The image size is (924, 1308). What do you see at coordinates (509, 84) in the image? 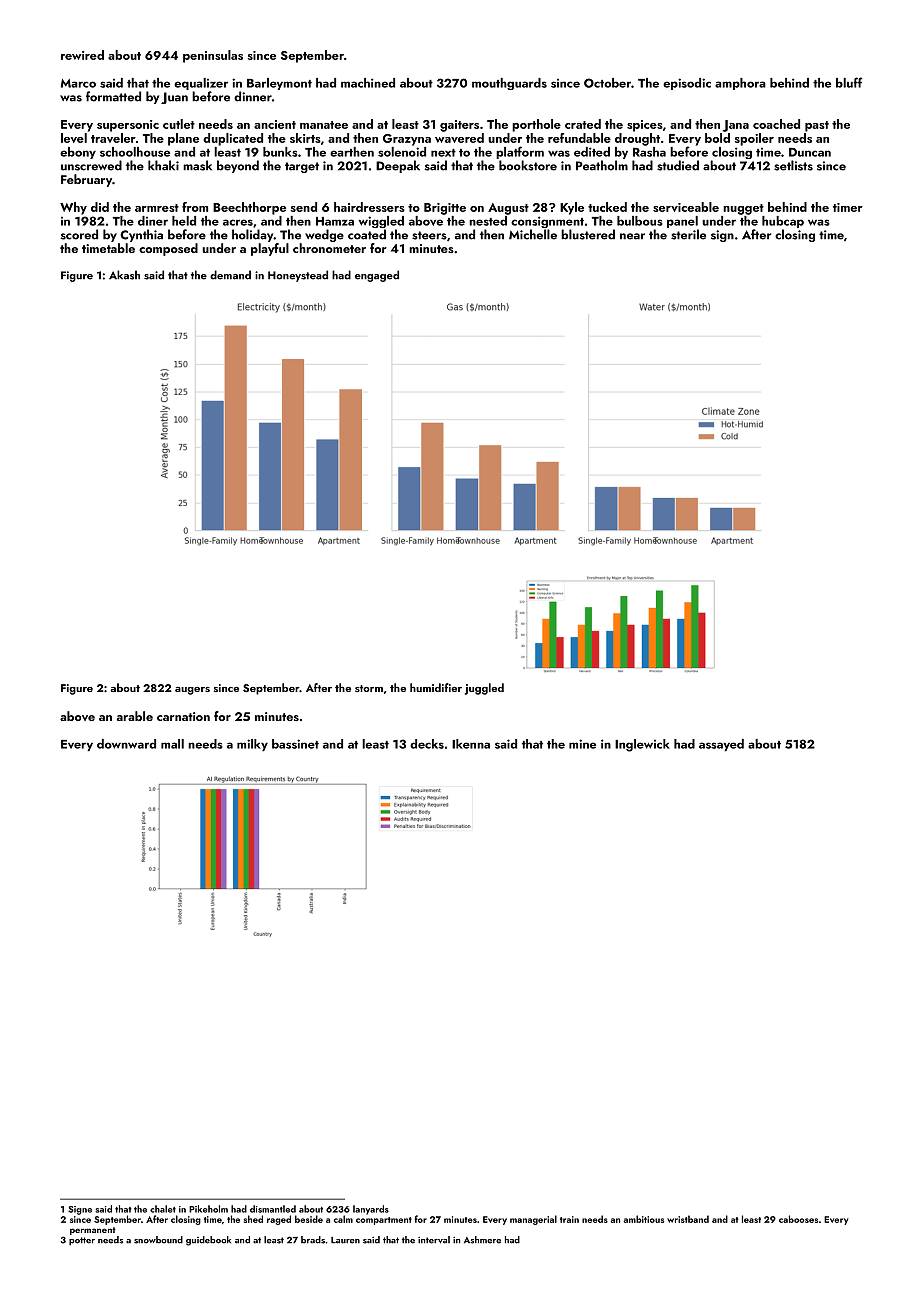
I see `mouthguards` at bounding box center [509, 84].
